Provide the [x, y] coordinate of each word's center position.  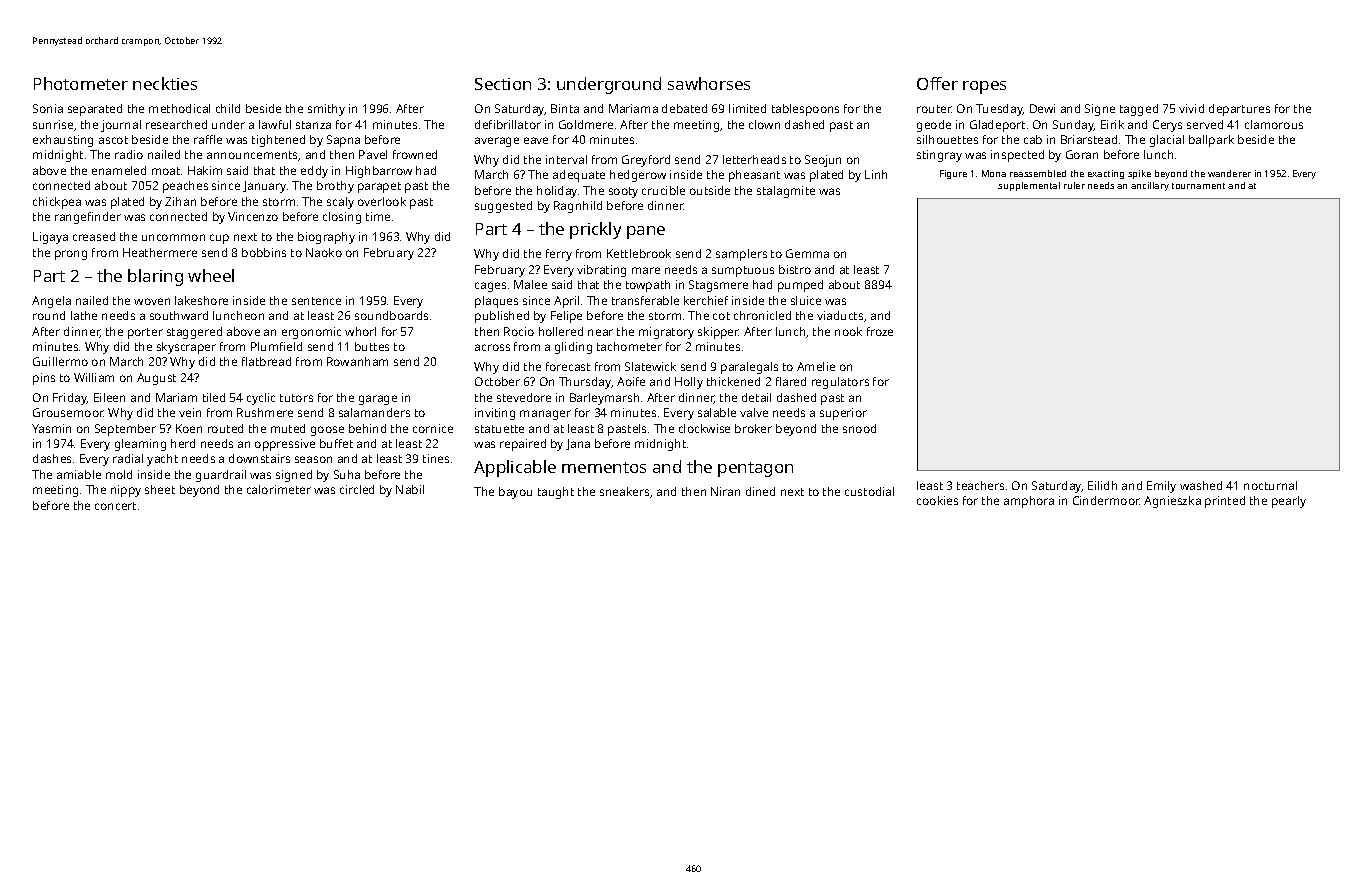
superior [843, 414]
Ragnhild [578, 207]
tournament [1198, 186]
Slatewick [650, 366]
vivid [1191, 108]
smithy [326, 110]
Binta [565, 108]
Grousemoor [68, 412]
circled [357, 489]
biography [326, 238]
